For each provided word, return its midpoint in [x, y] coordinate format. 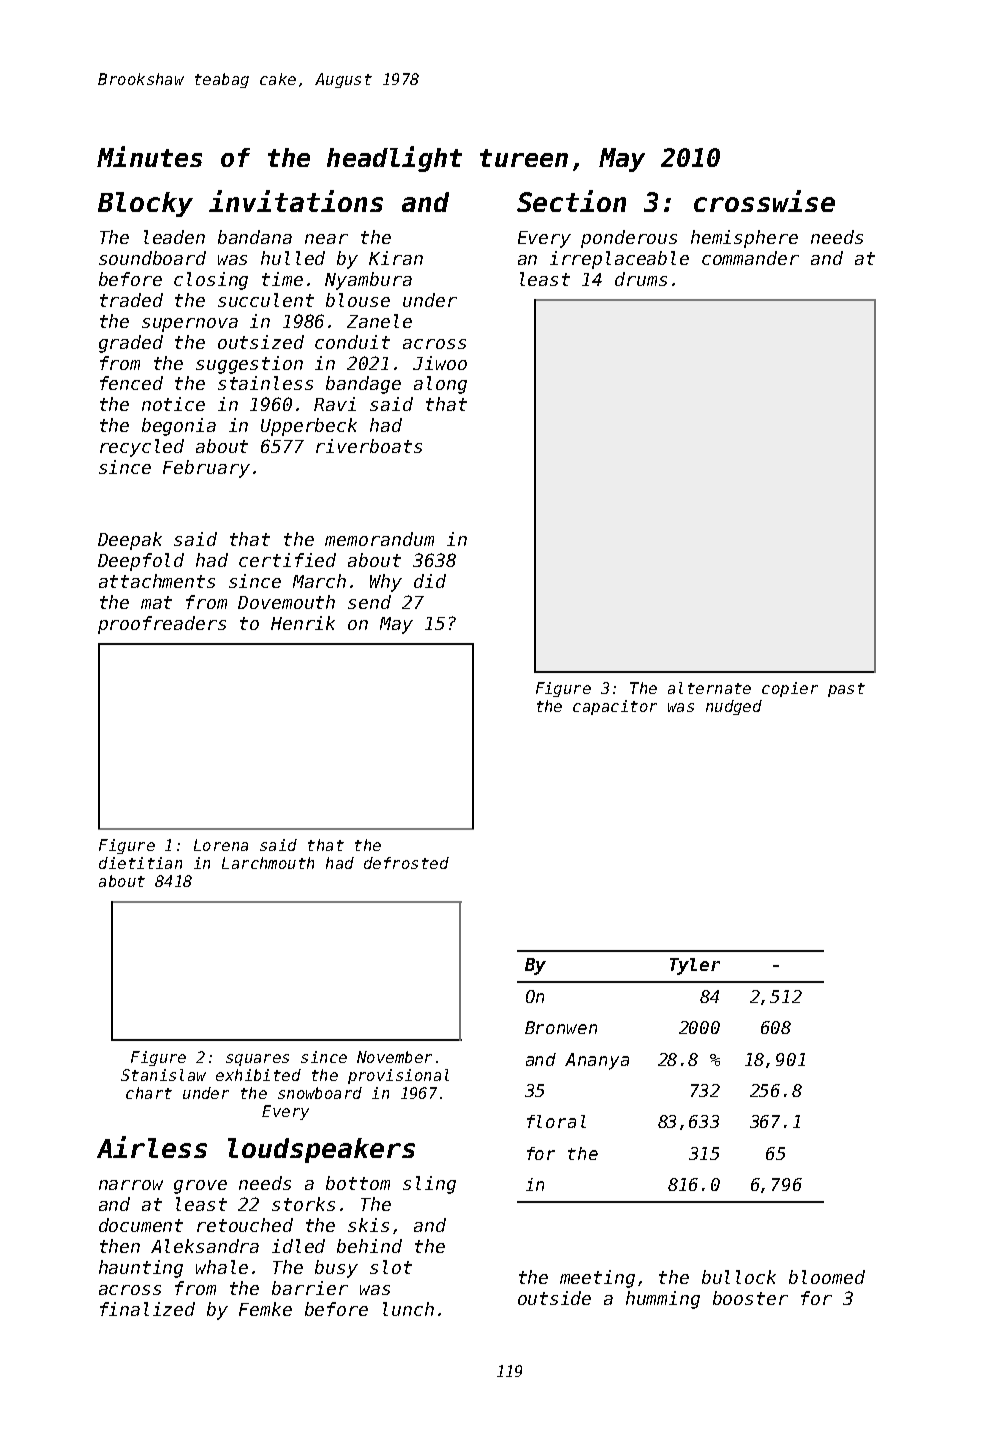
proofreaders [162, 625]
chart [149, 1093]
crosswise [764, 201]
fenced [131, 383]
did [430, 581]
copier [790, 689]
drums [641, 279]
